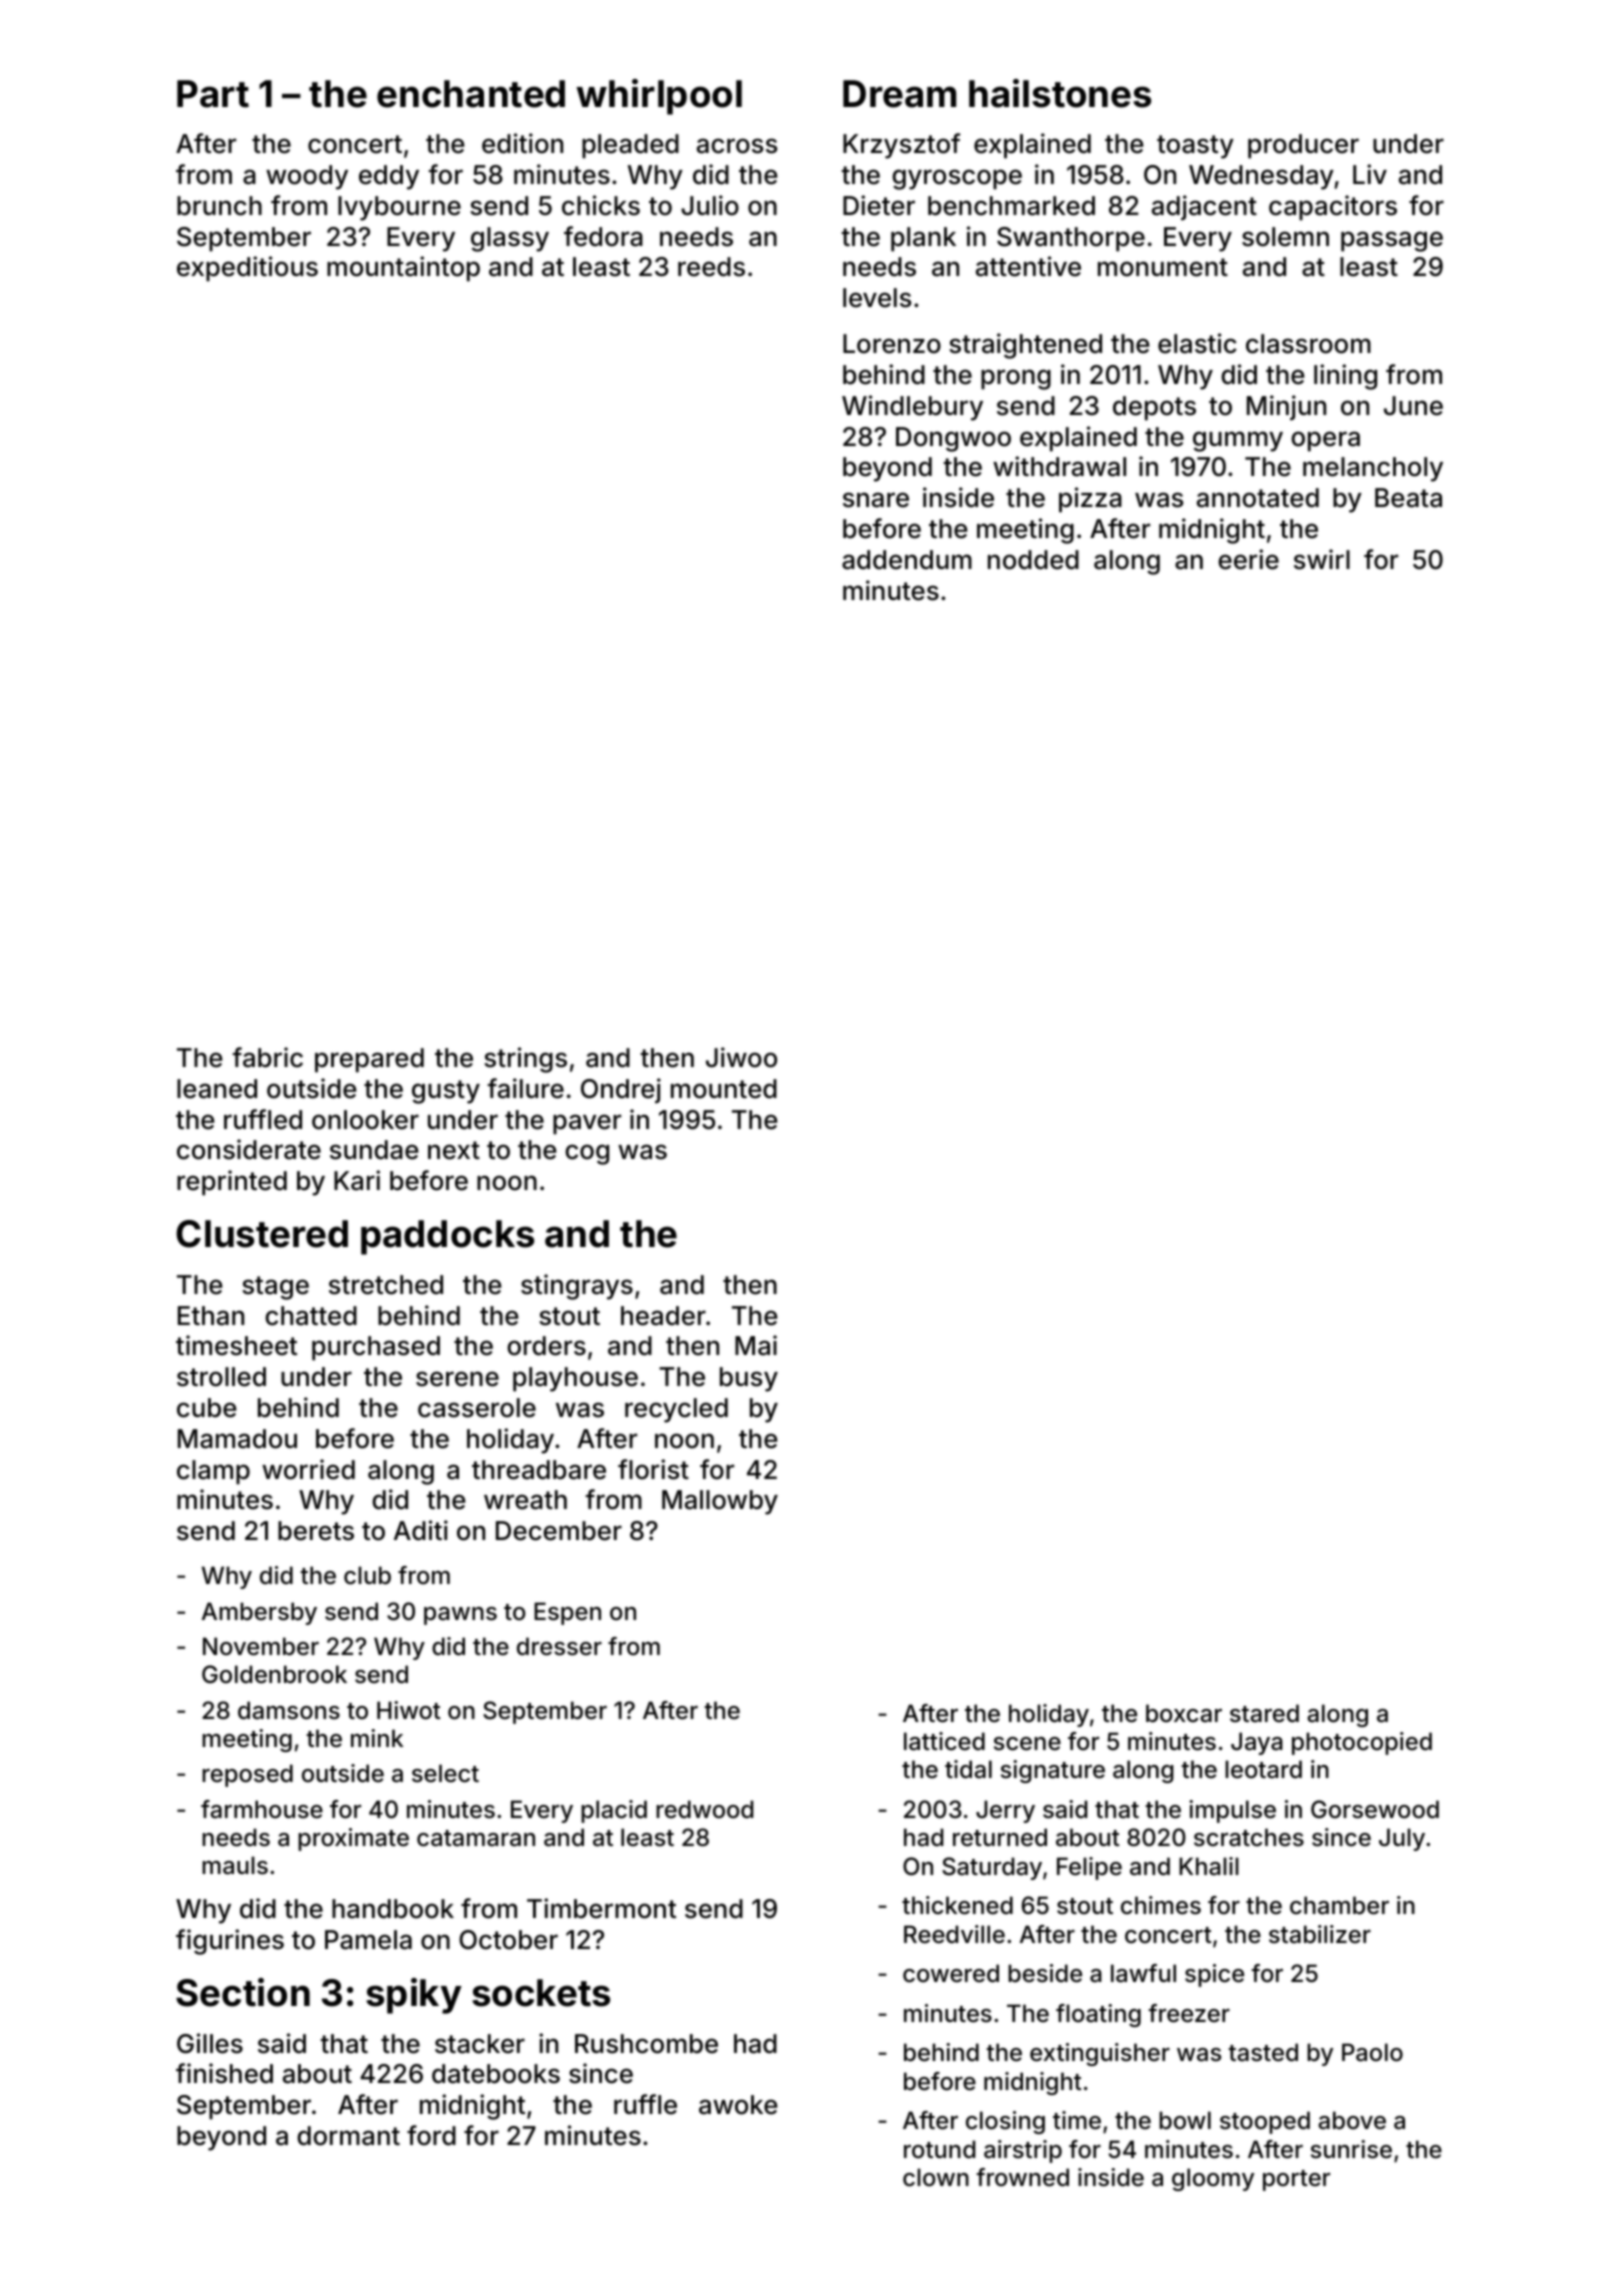 The image size is (1620, 2292). Describe the element at coordinates (369, 1060) in the screenshot. I see `prepared` at that location.
